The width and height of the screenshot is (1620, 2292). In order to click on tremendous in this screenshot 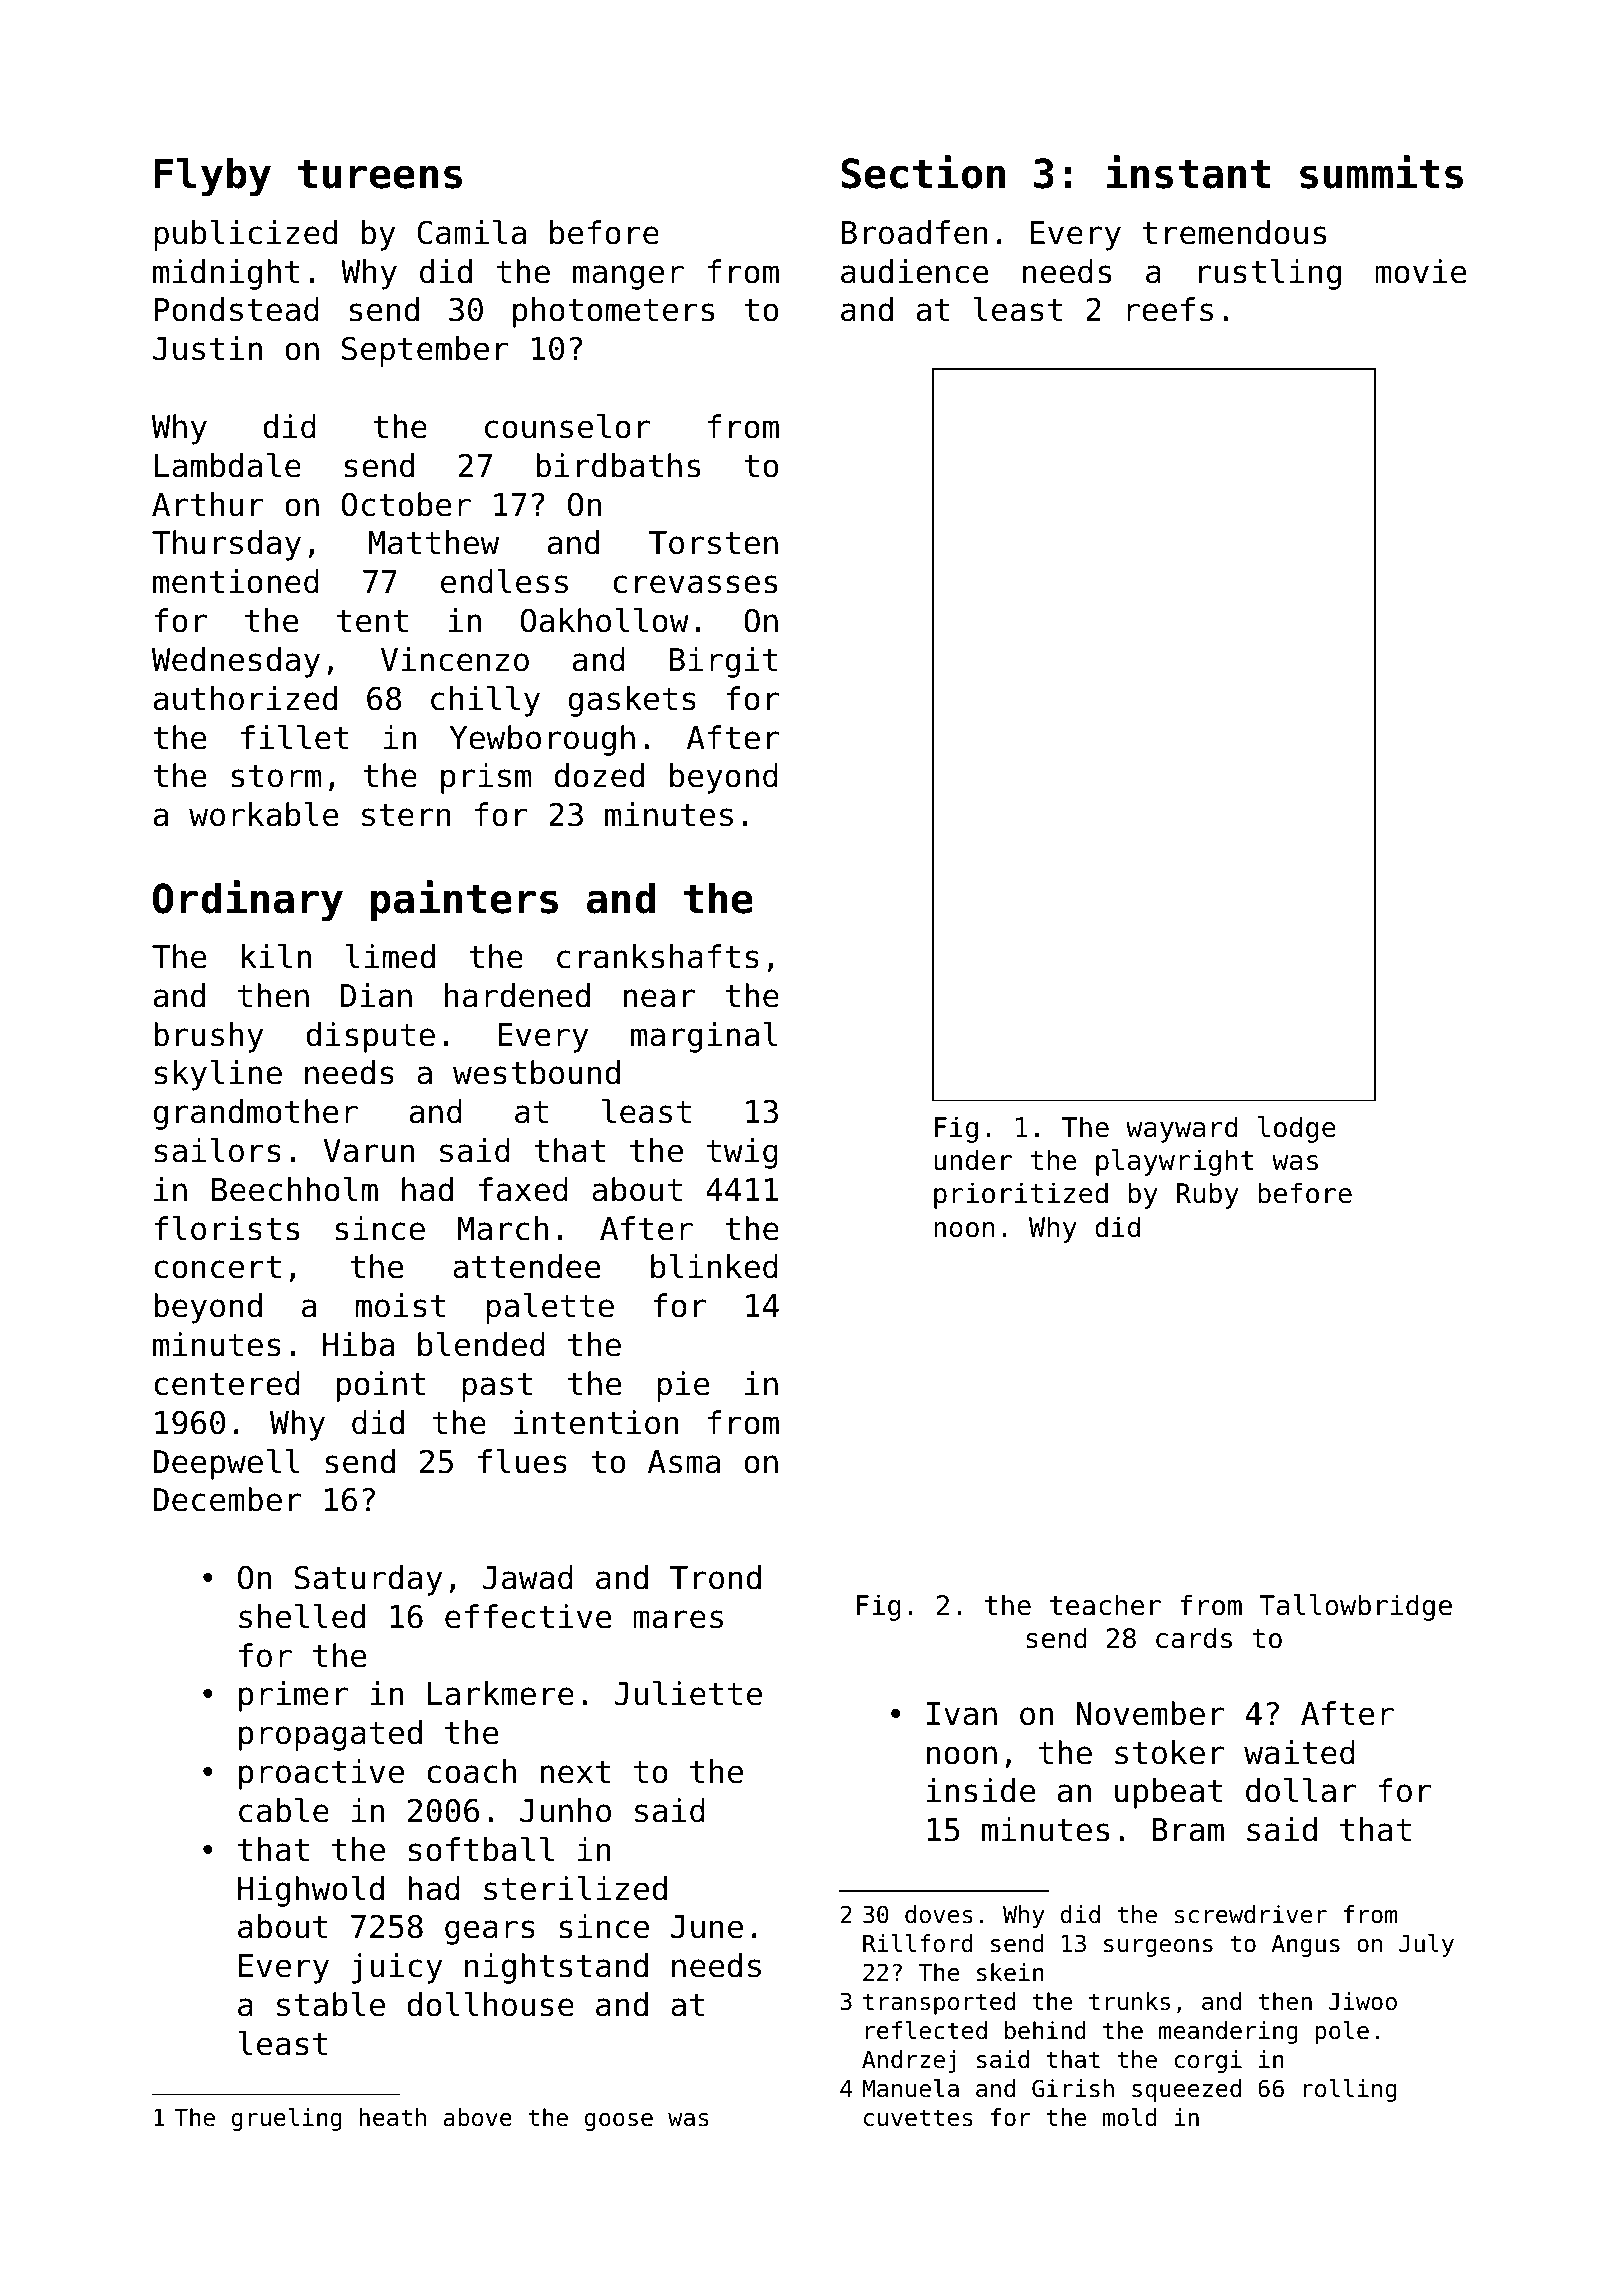, I will do `click(1234, 232)`.
